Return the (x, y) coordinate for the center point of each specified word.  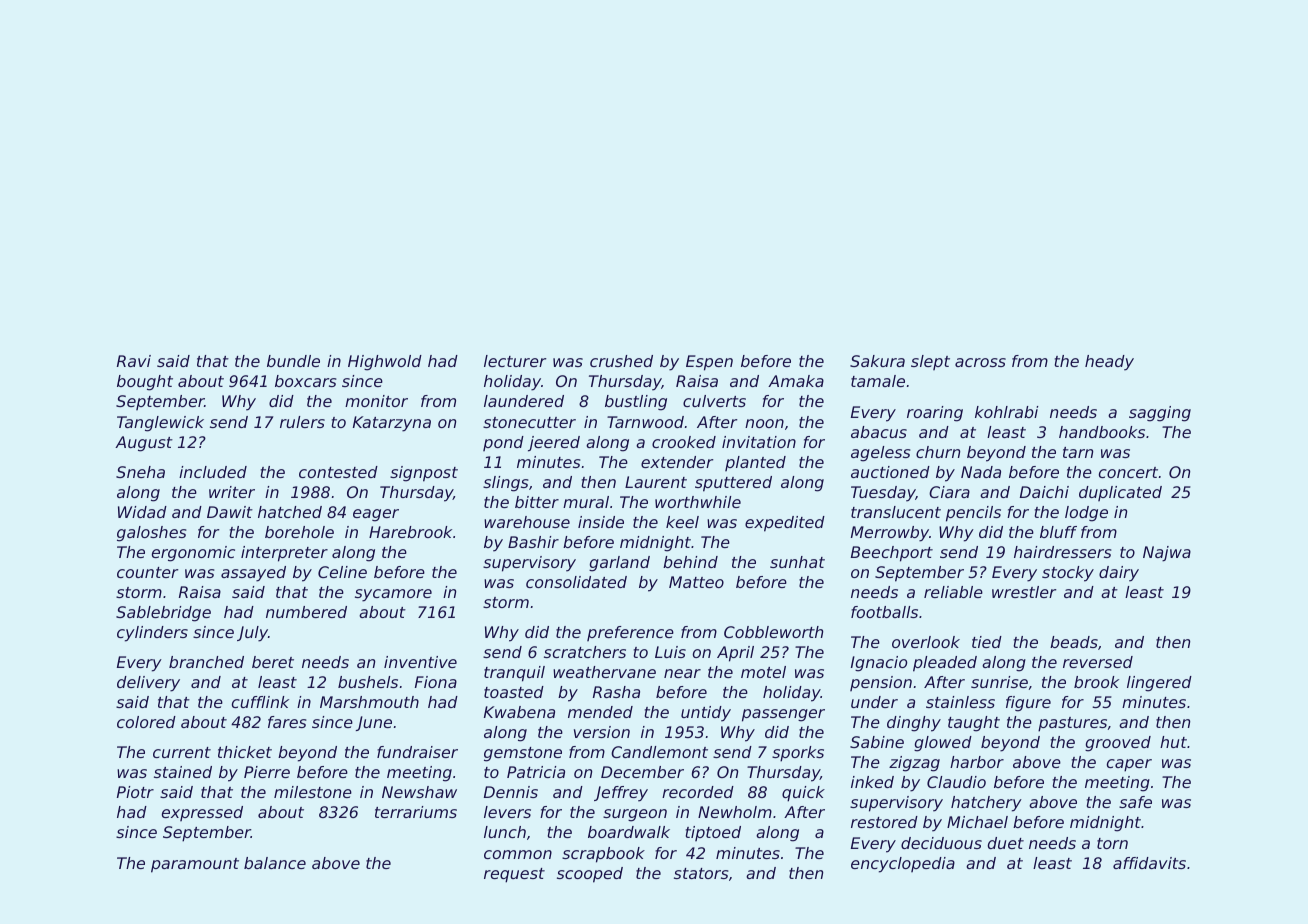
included (213, 472)
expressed (202, 813)
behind (690, 562)
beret (273, 662)
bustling (636, 403)
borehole (299, 532)
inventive (420, 662)
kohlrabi (1006, 412)
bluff (1058, 532)
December (642, 772)
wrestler (1024, 592)
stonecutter (529, 422)
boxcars (306, 381)
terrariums (416, 812)
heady (1109, 363)
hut (1173, 742)
